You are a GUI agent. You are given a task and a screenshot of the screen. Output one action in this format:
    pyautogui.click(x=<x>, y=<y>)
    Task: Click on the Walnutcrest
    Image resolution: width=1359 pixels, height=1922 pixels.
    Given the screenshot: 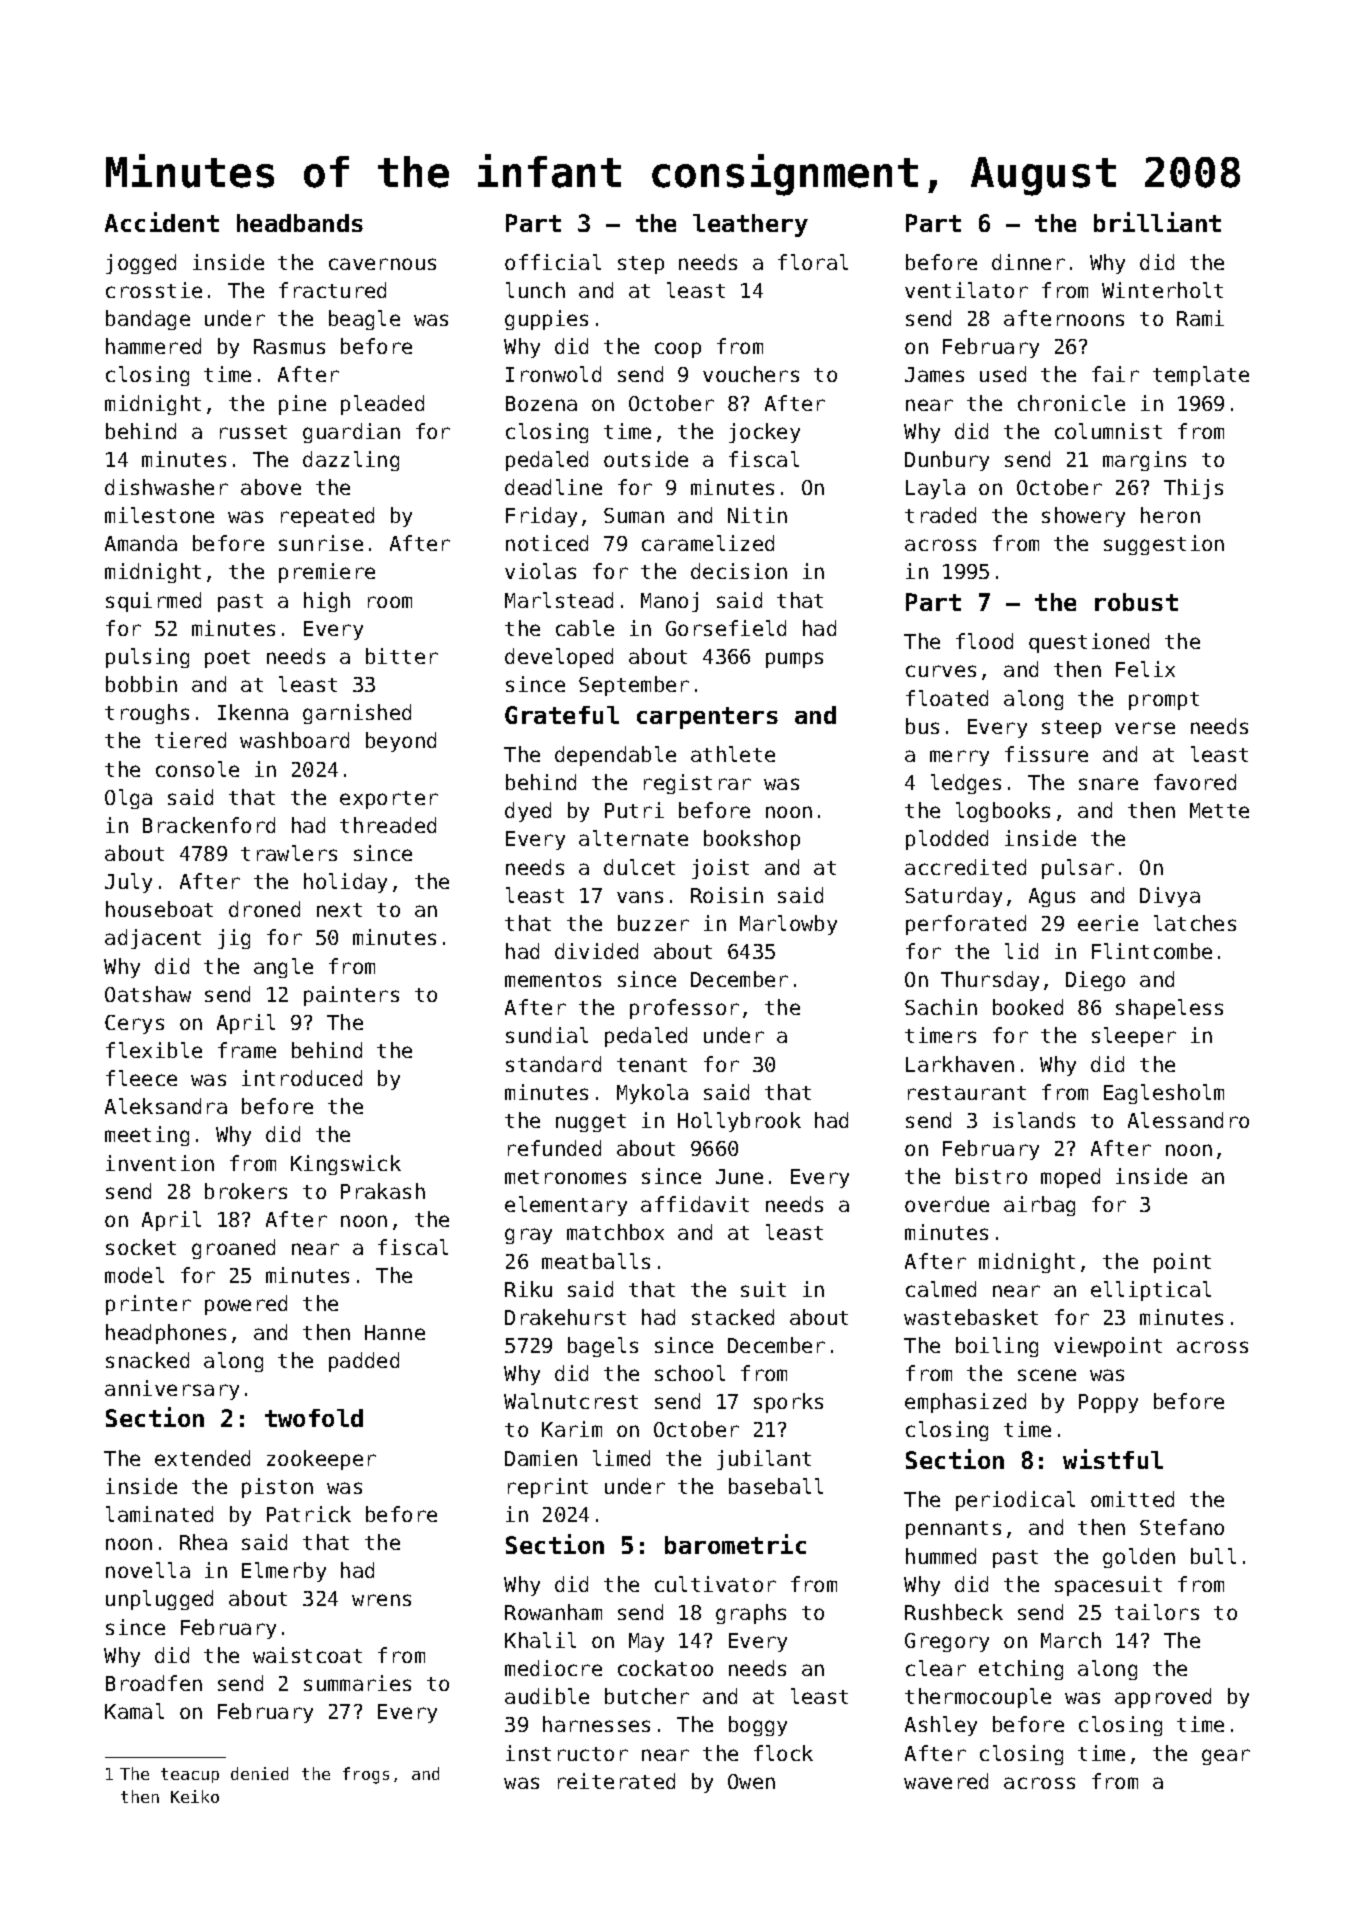 What is the action you would take?
    pyautogui.click(x=571, y=1401)
